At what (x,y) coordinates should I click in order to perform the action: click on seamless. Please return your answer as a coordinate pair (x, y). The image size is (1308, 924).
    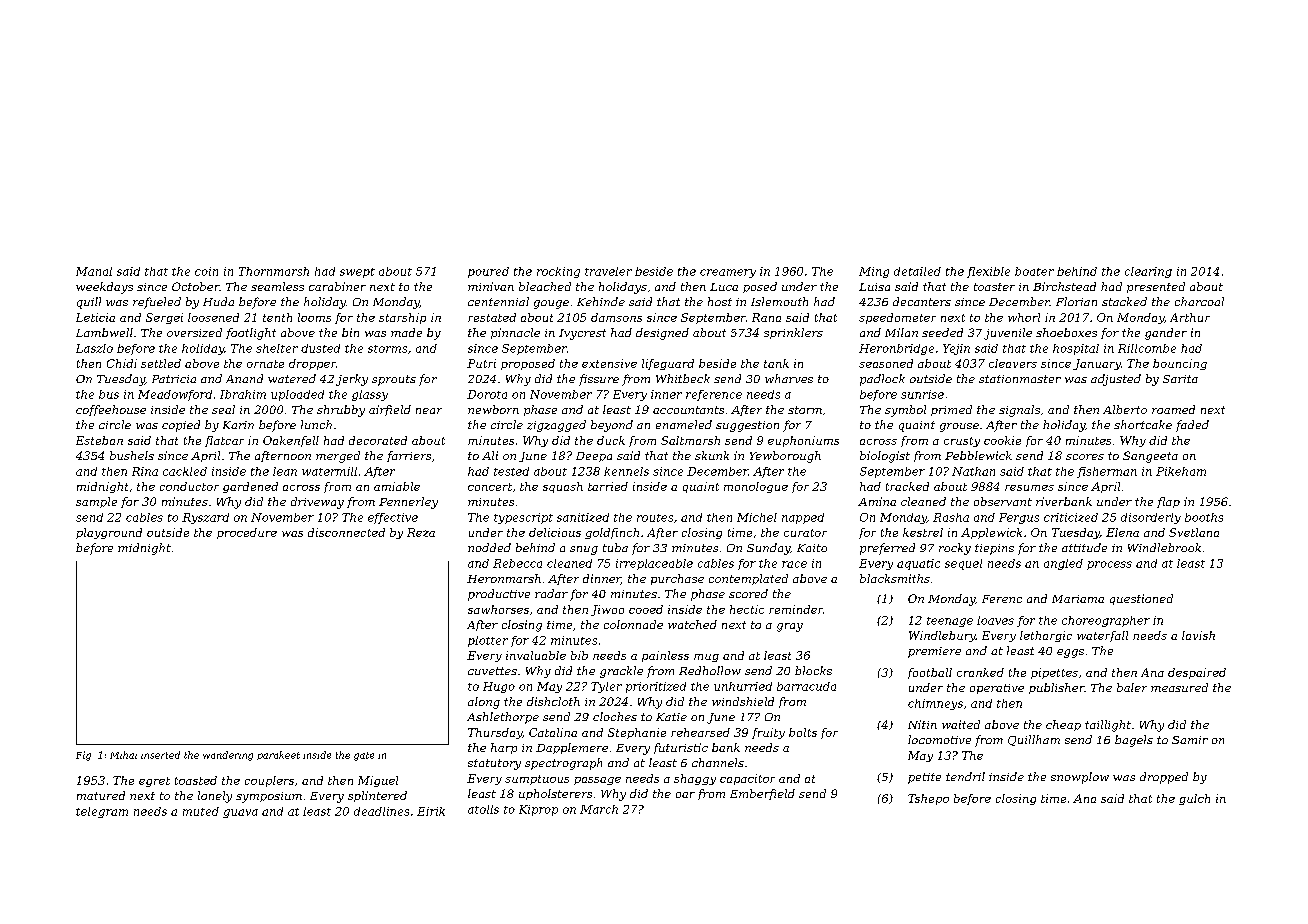
    Looking at the image, I should click on (277, 286).
